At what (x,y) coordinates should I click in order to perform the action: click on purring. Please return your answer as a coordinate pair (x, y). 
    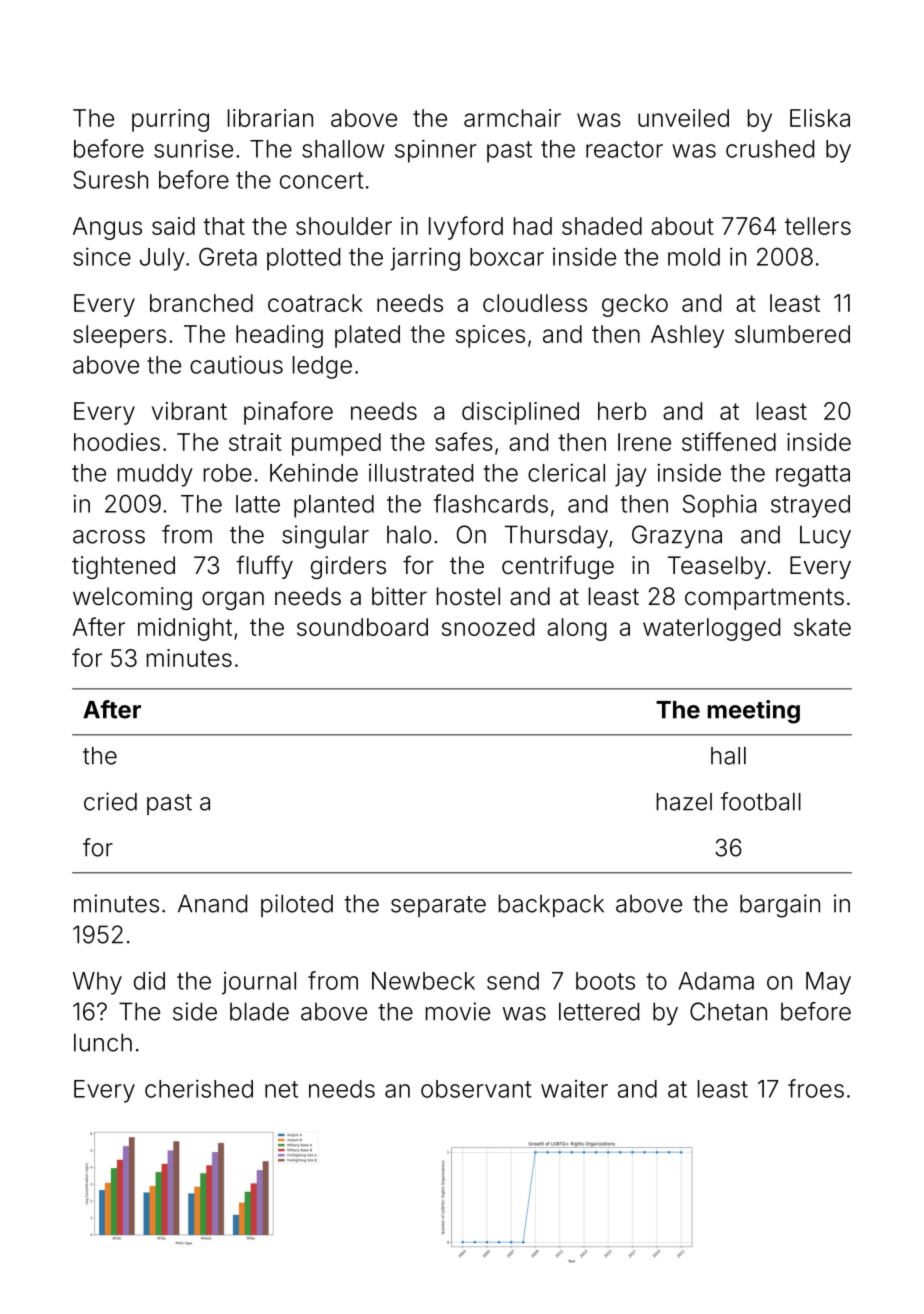
    Looking at the image, I should click on (170, 120).
